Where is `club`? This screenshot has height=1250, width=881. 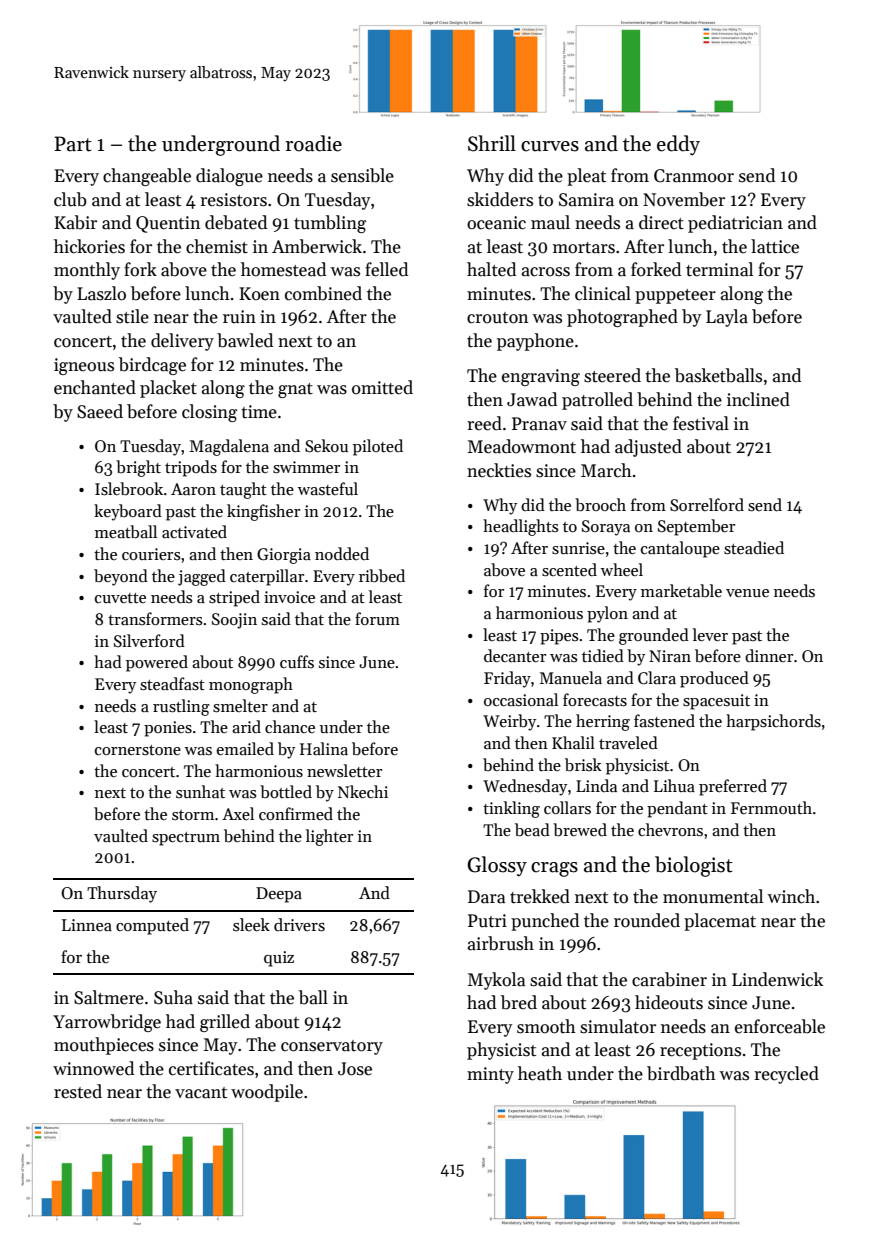 club is located at coordinates (70, 199).
